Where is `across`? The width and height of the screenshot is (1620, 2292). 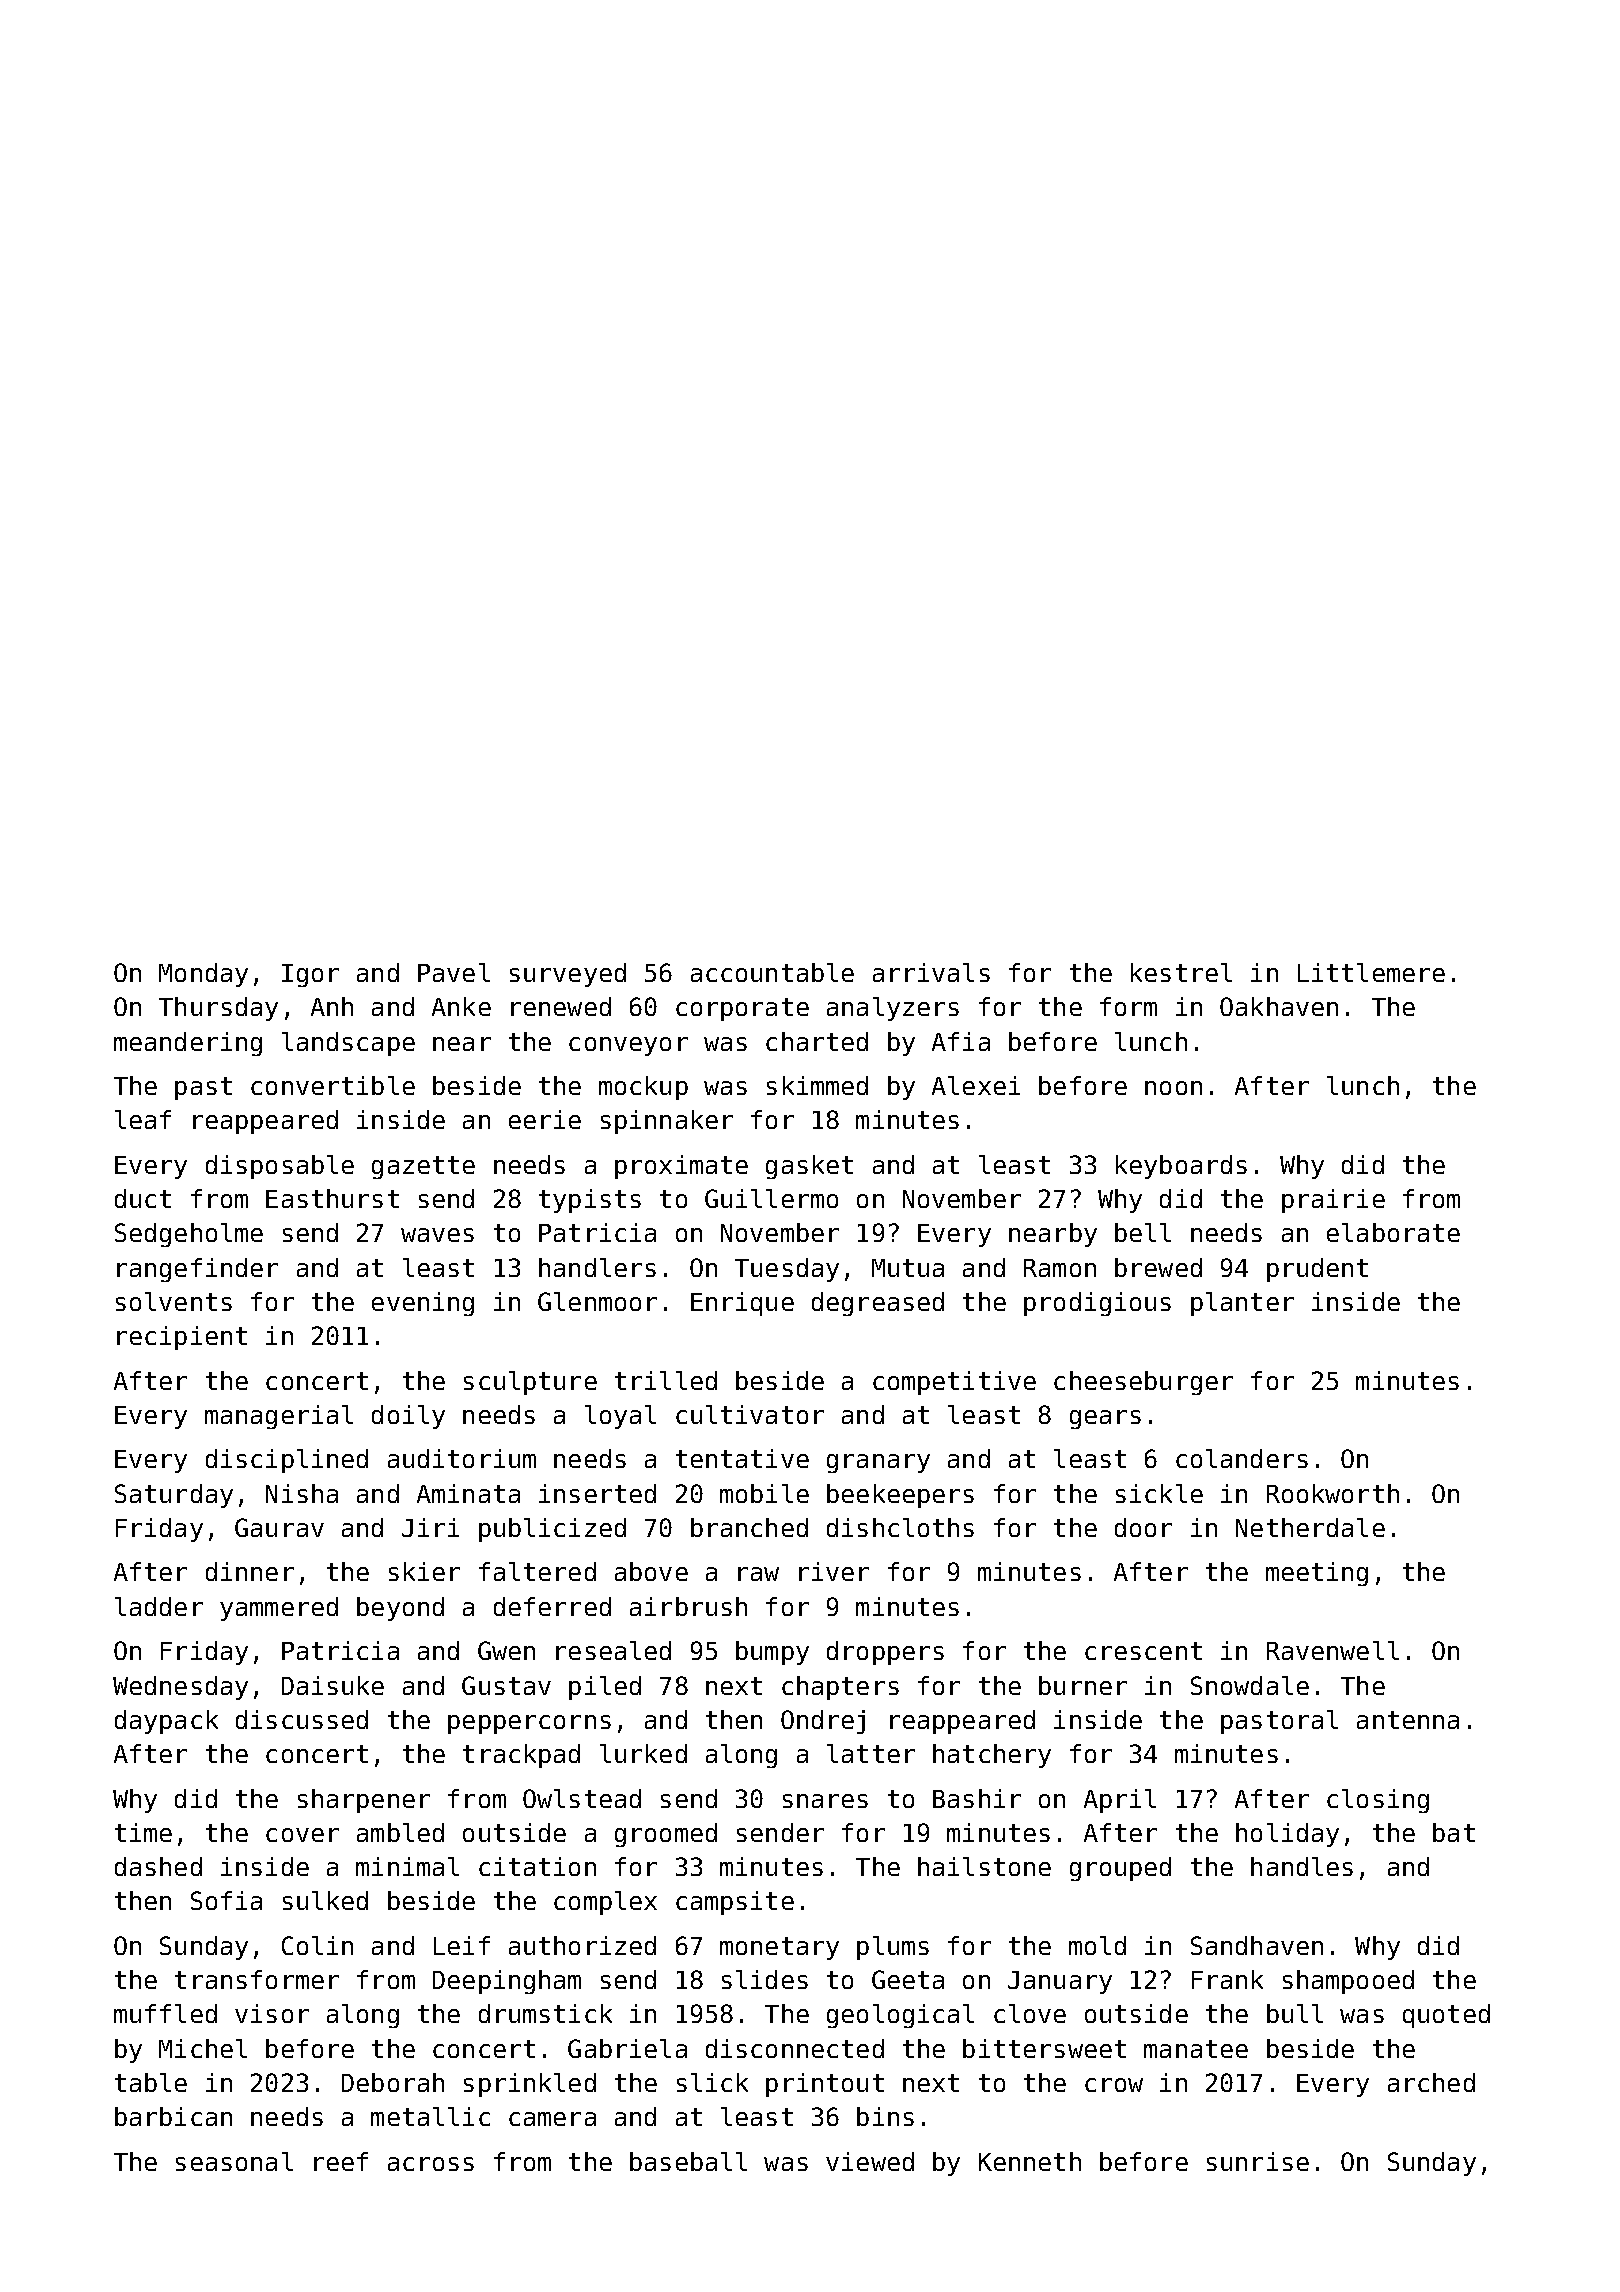
across is located at coordinates (431, 2164).
